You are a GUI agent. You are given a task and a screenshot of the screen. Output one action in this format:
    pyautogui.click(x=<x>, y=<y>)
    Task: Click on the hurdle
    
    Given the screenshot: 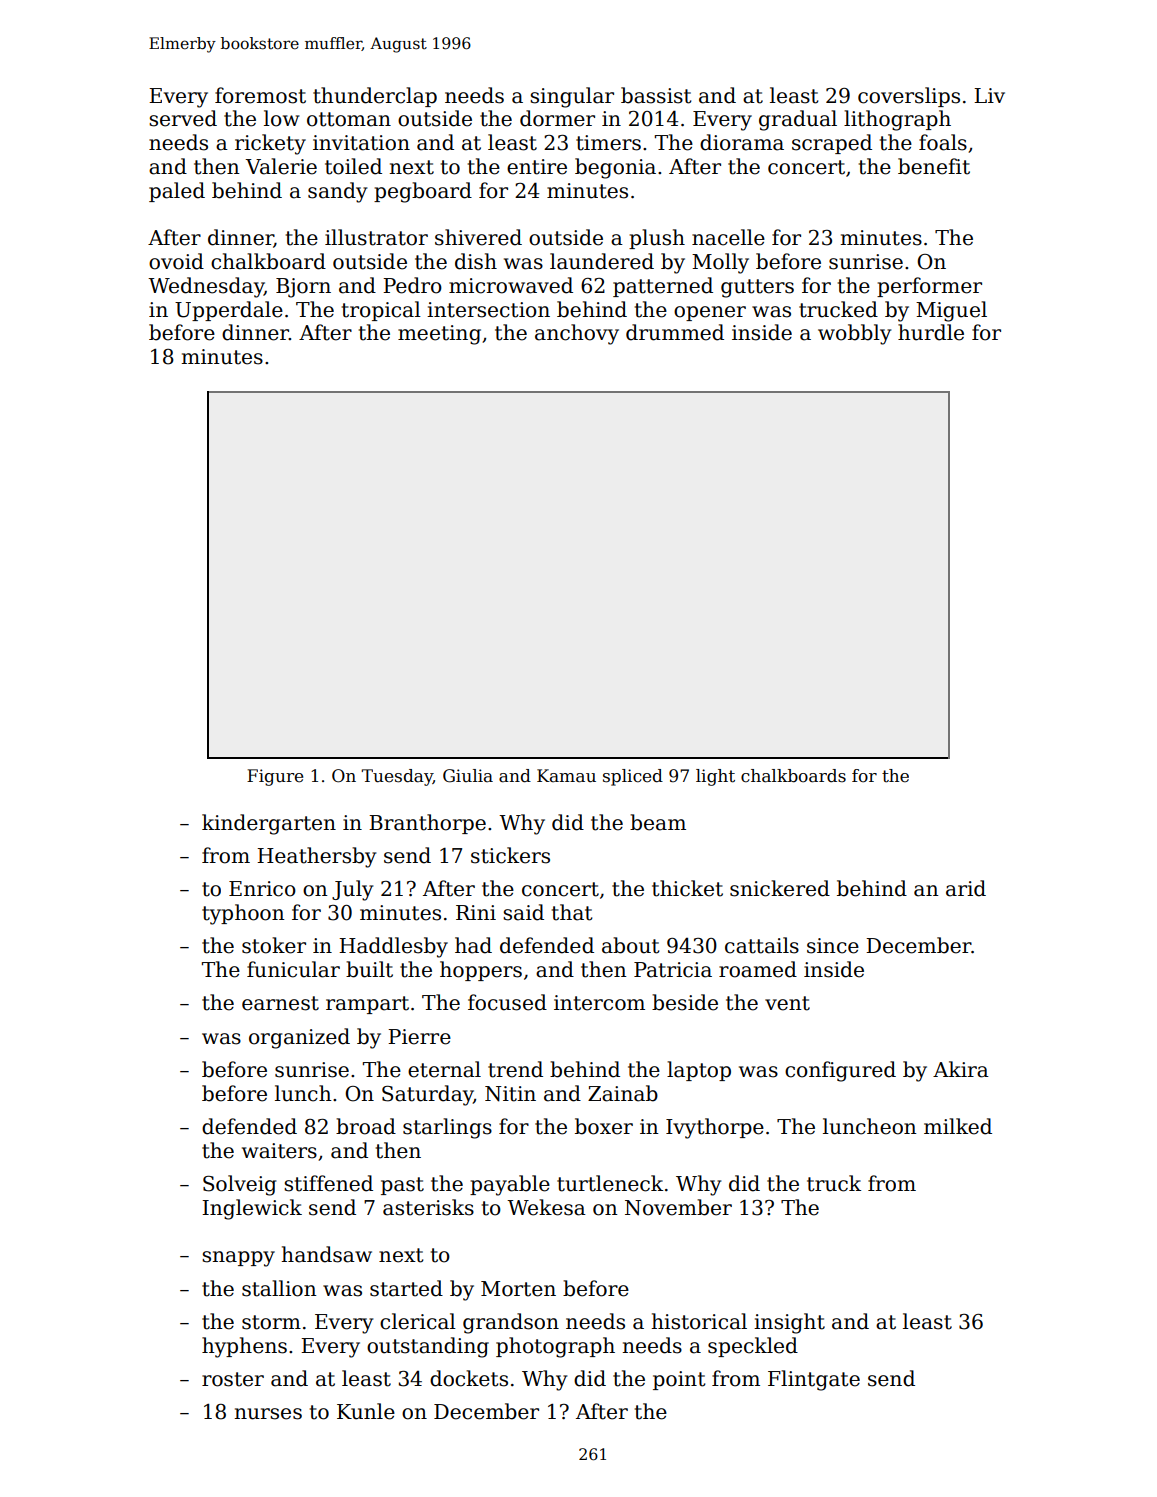 What is the action you would take?
    pyautogui.click(x=931, y=332)
